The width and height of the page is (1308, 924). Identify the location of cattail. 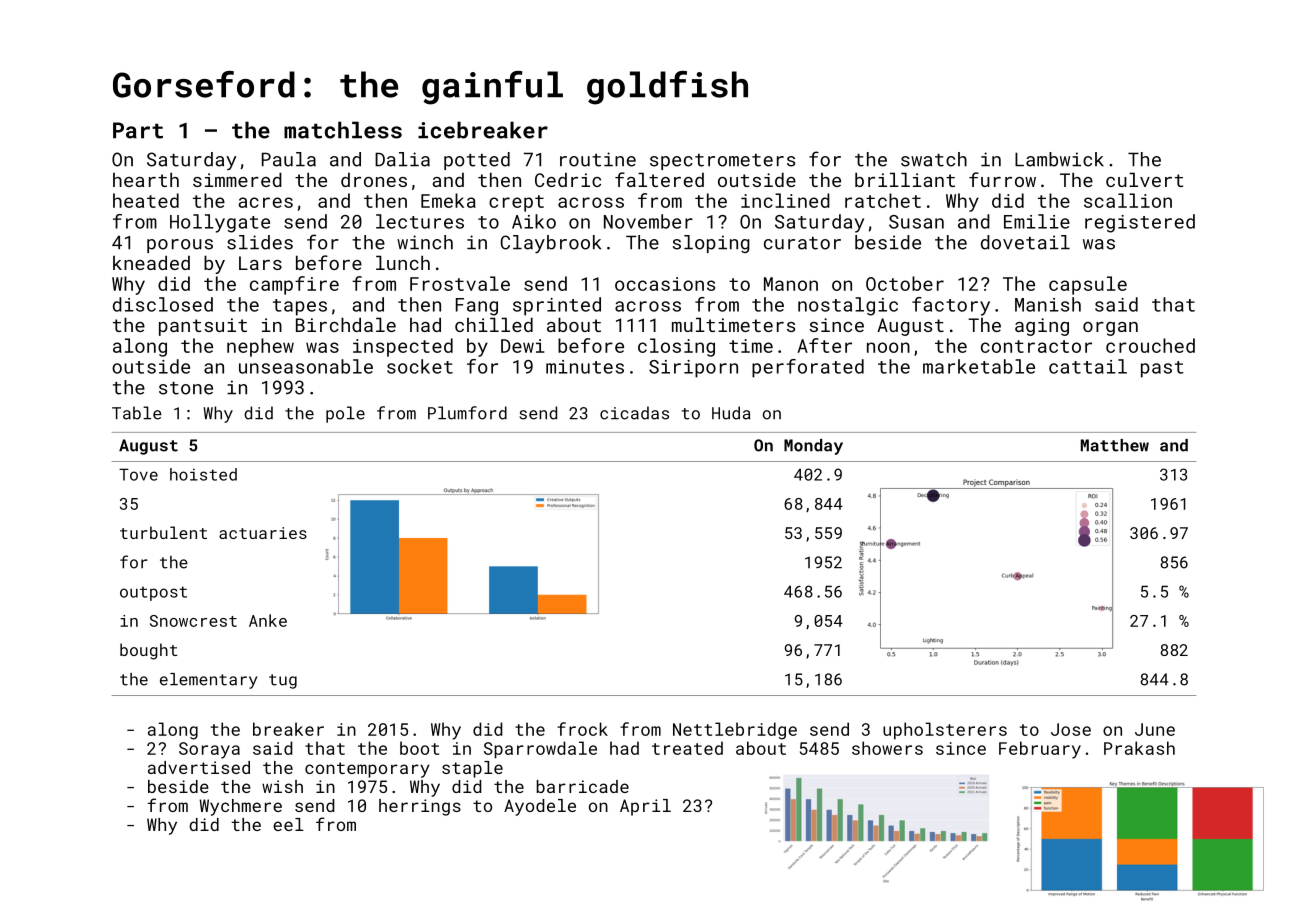
(1088, 366).
